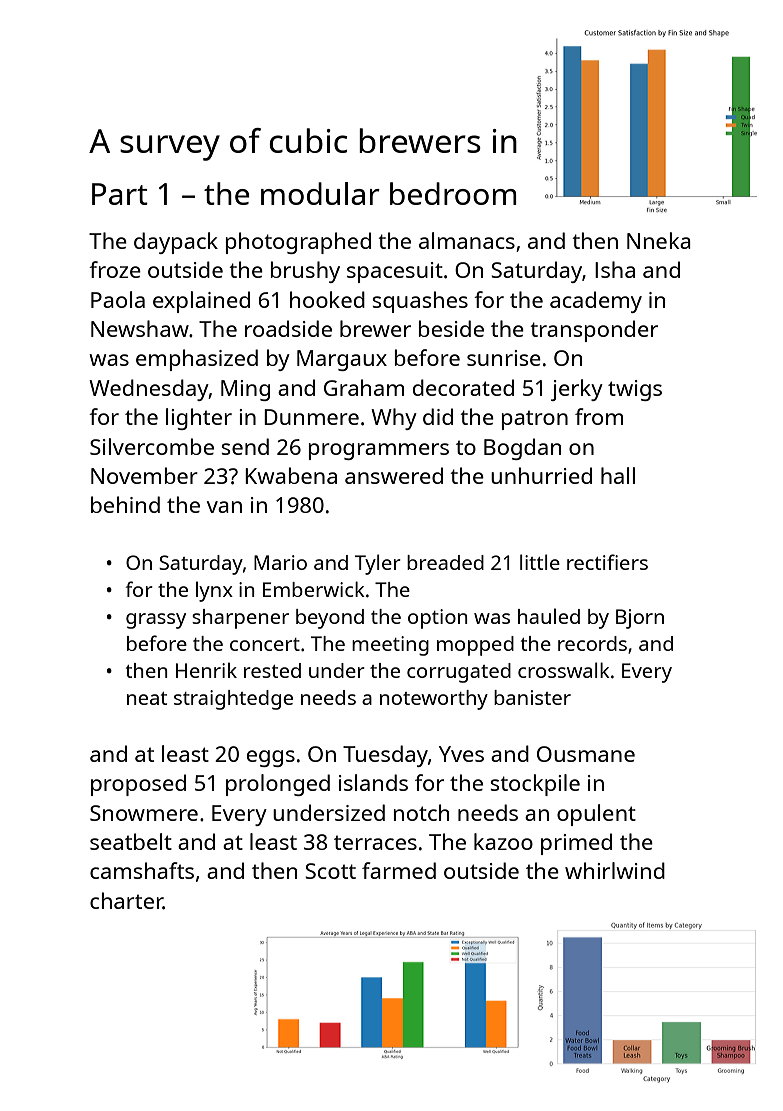  I want to click on primed, so click(576, 844).
